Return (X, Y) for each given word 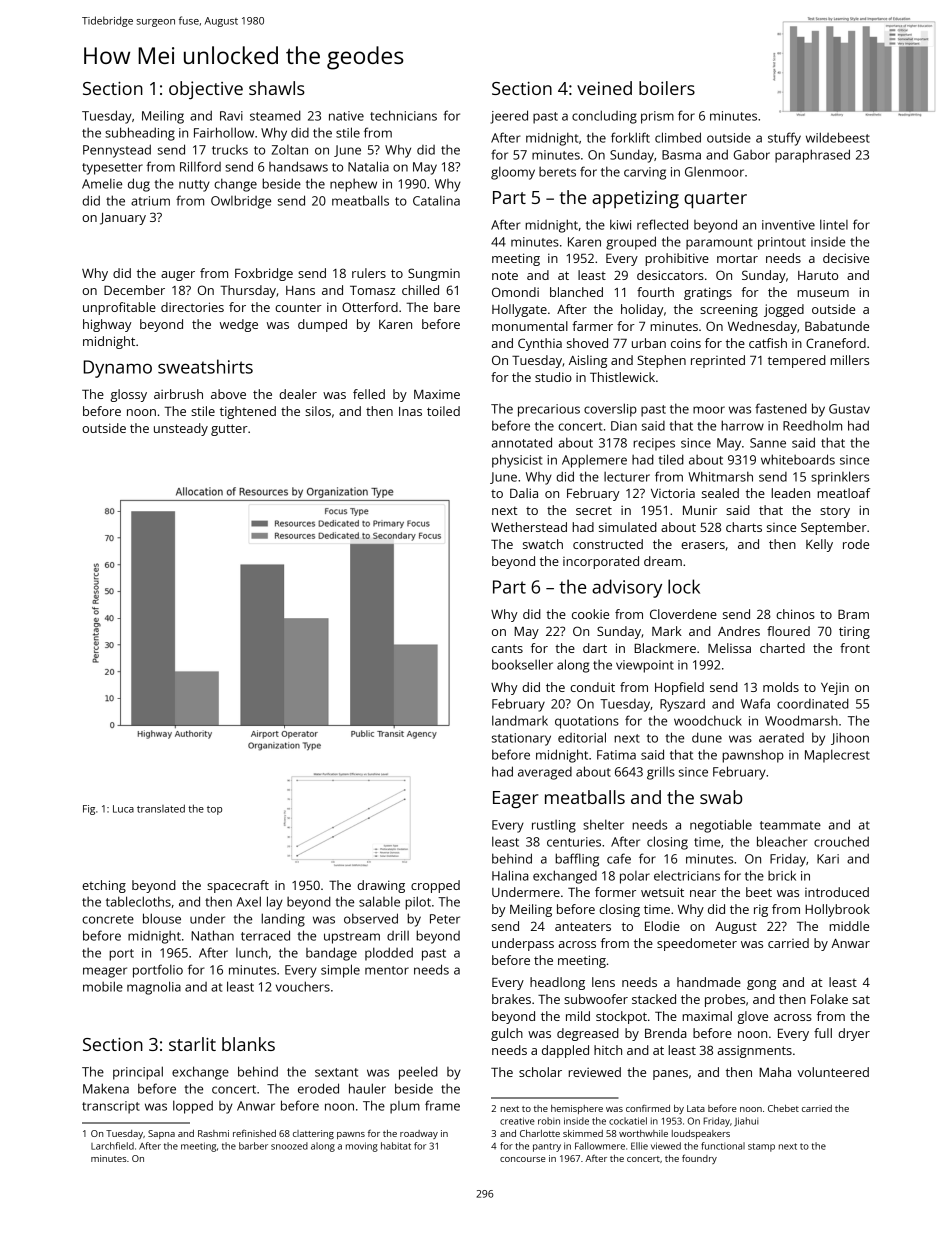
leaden (790, 493)
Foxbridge (264, 274)
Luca (123, 809)
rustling (554, 826)
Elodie (662, 926)
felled (369, 394)
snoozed (289, 1146)
